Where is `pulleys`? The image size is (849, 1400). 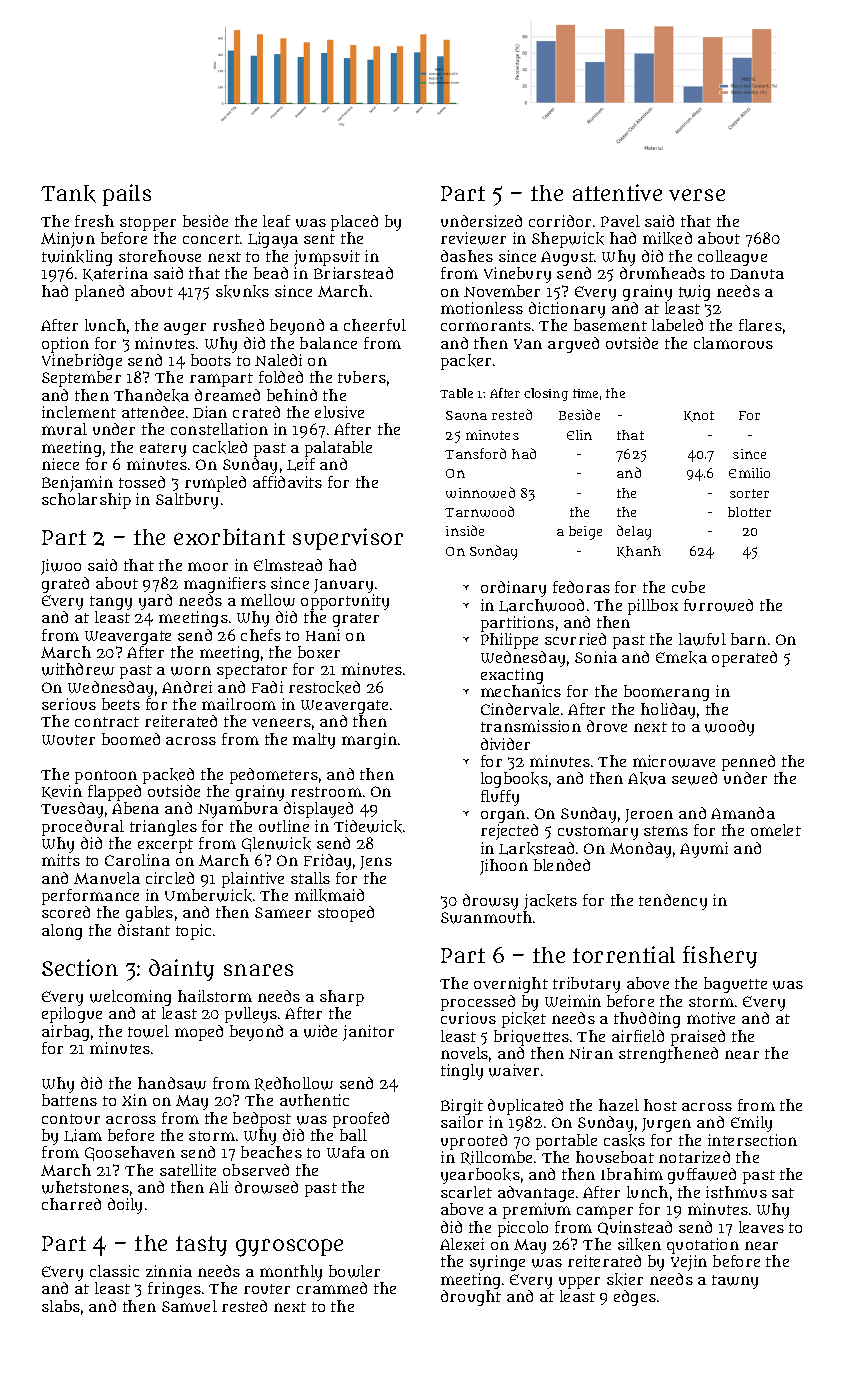
pulleys is located at coordinates (251, 1015).
